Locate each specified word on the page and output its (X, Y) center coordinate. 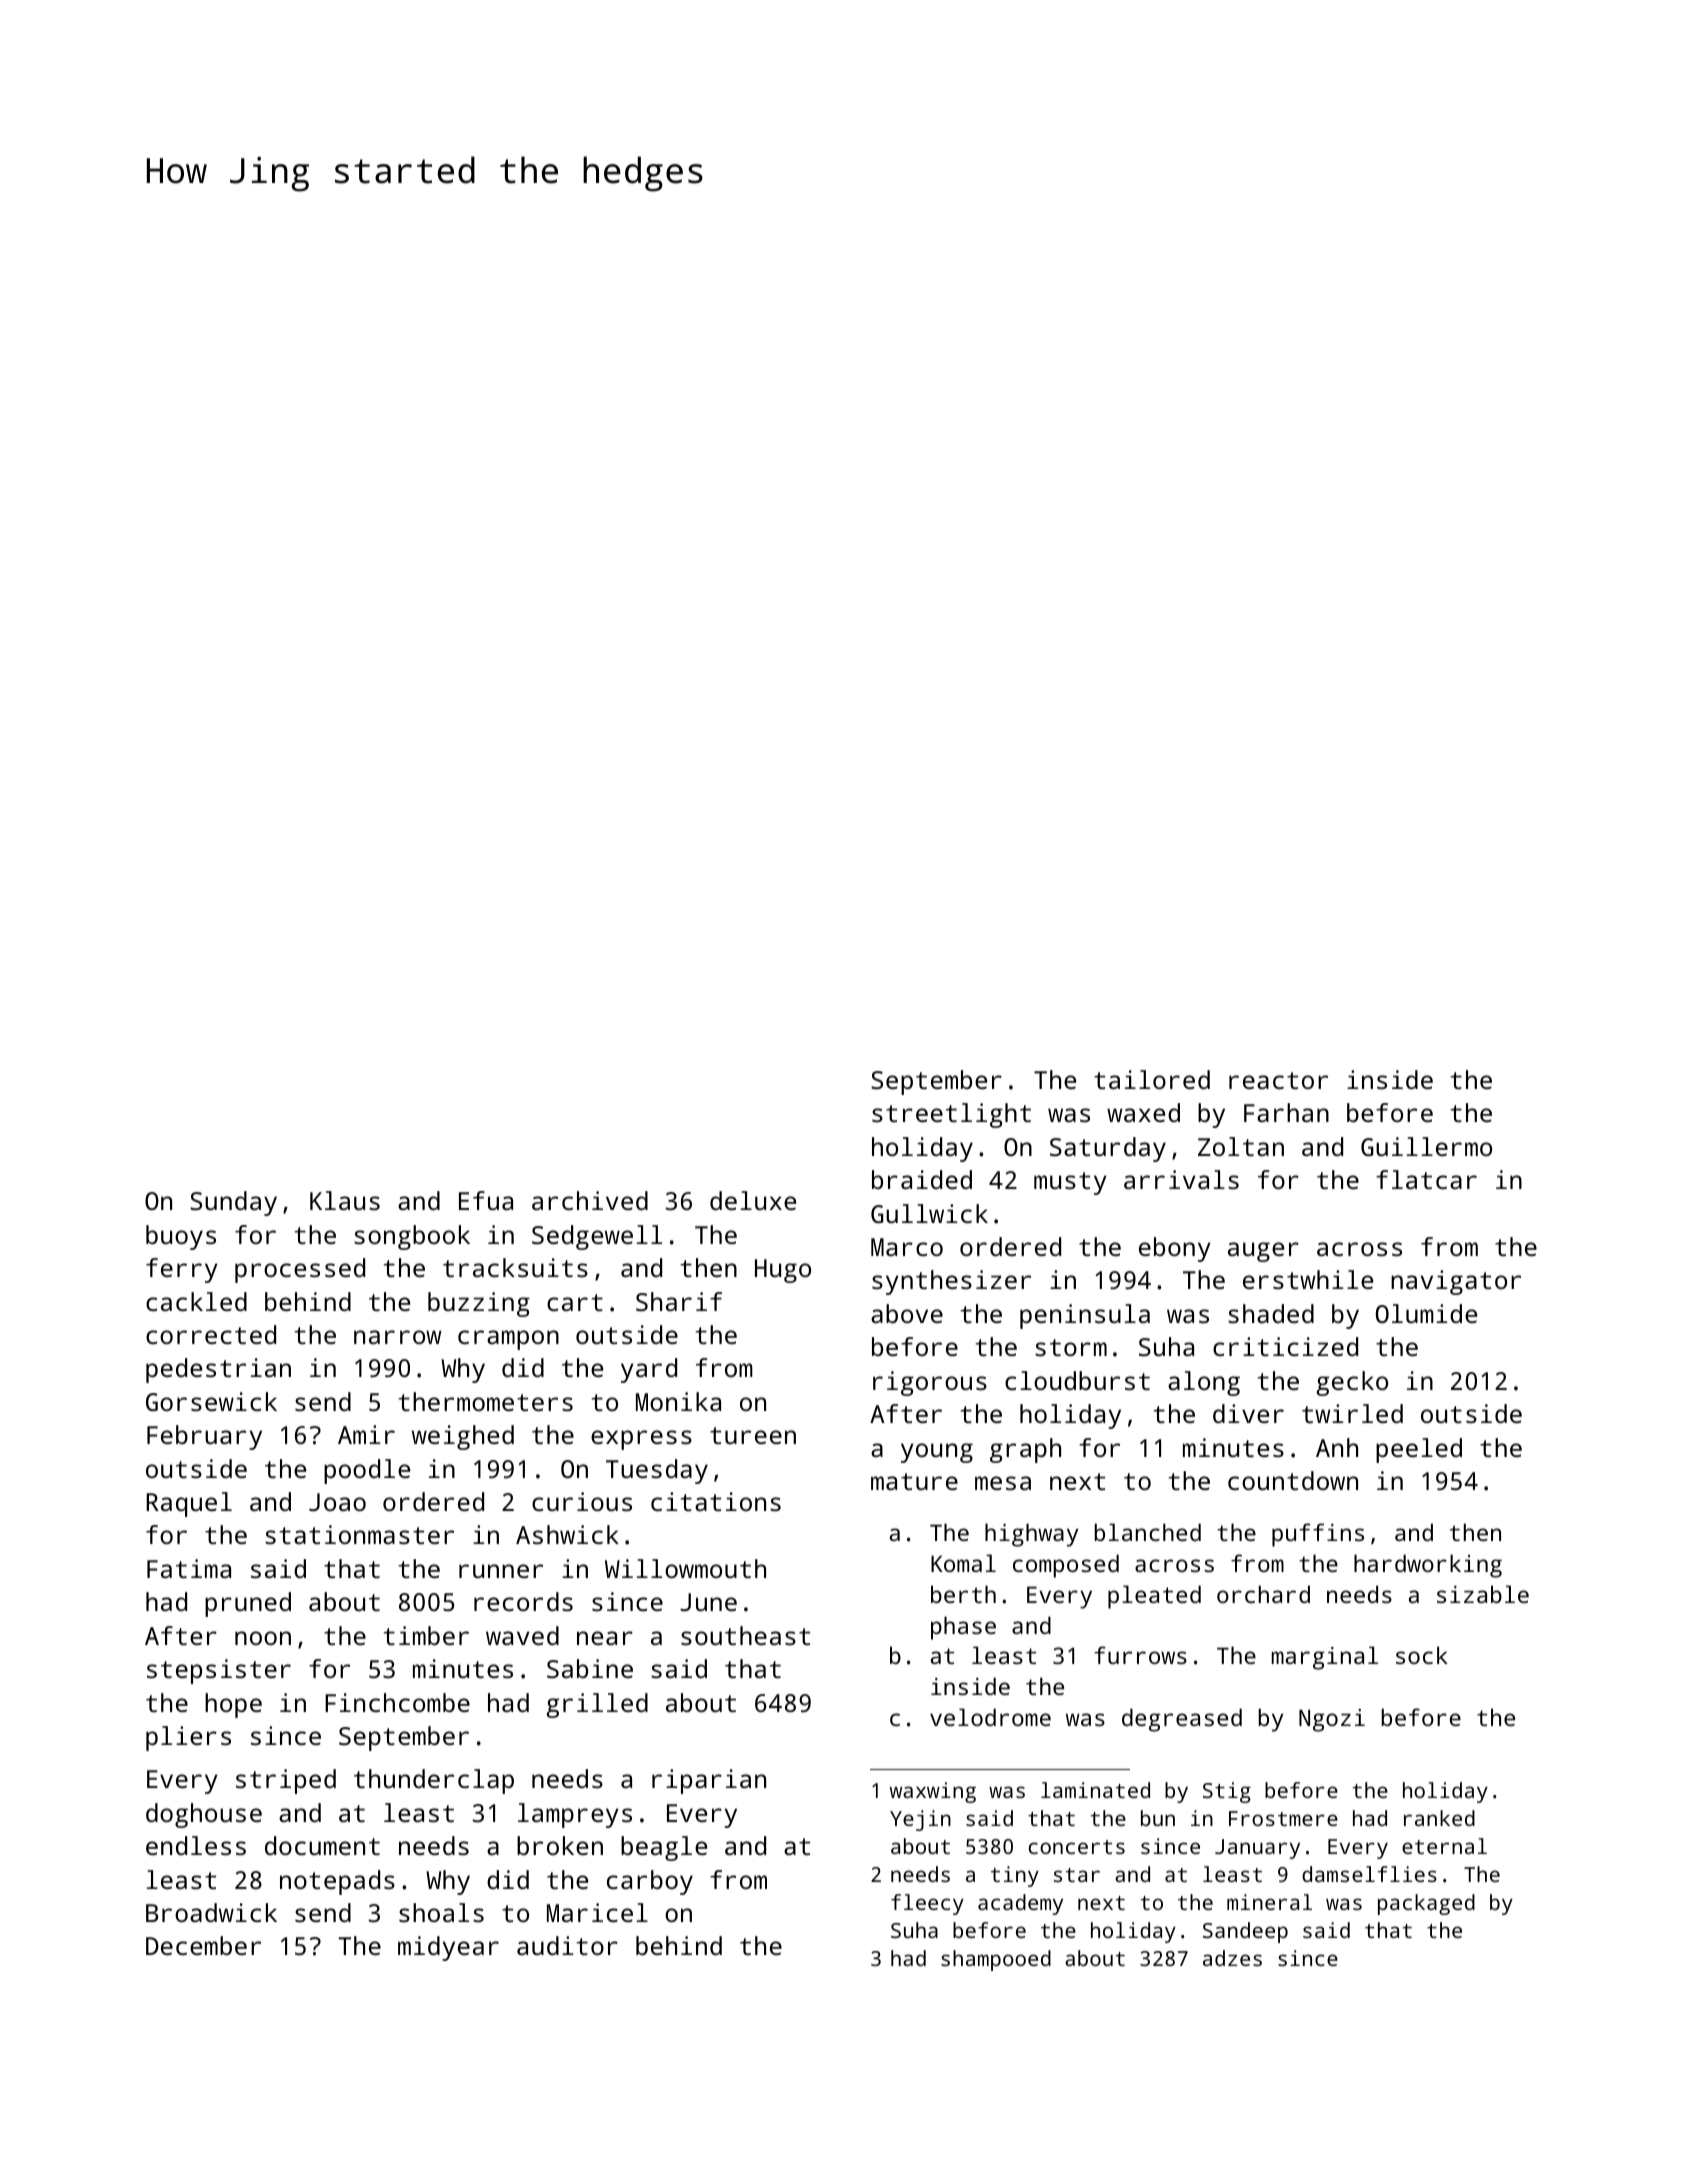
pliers (188, 1738)
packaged (1426, 1904)
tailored (1152, 1079)
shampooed (996, 1960)
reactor (1278, 1080)
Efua (486, 1200)
